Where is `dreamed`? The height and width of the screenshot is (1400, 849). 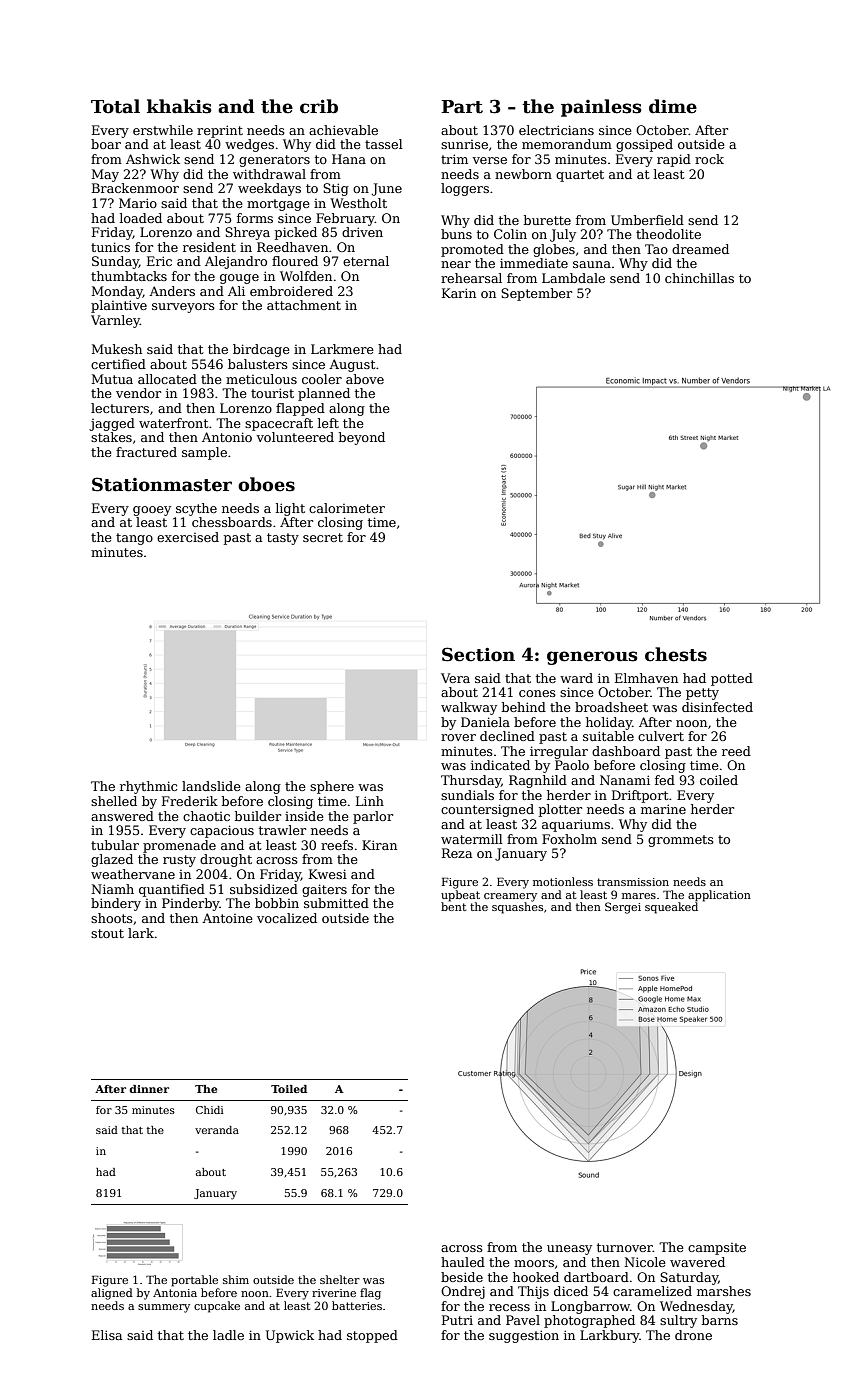 dreamed is located at coordinates (700, 249).
